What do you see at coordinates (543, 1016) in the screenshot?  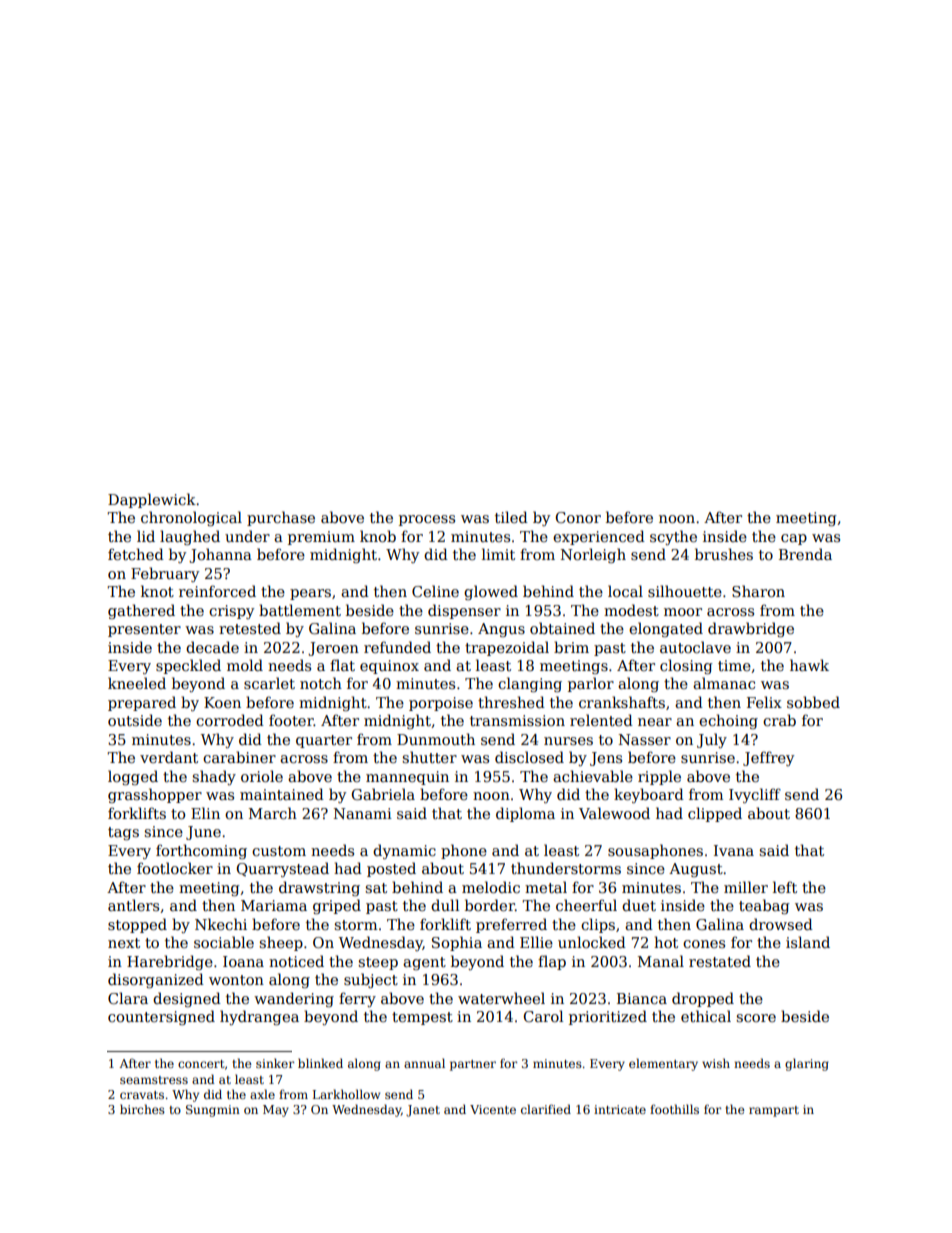 I see `Carol` at bounding box center [543, 1016].
